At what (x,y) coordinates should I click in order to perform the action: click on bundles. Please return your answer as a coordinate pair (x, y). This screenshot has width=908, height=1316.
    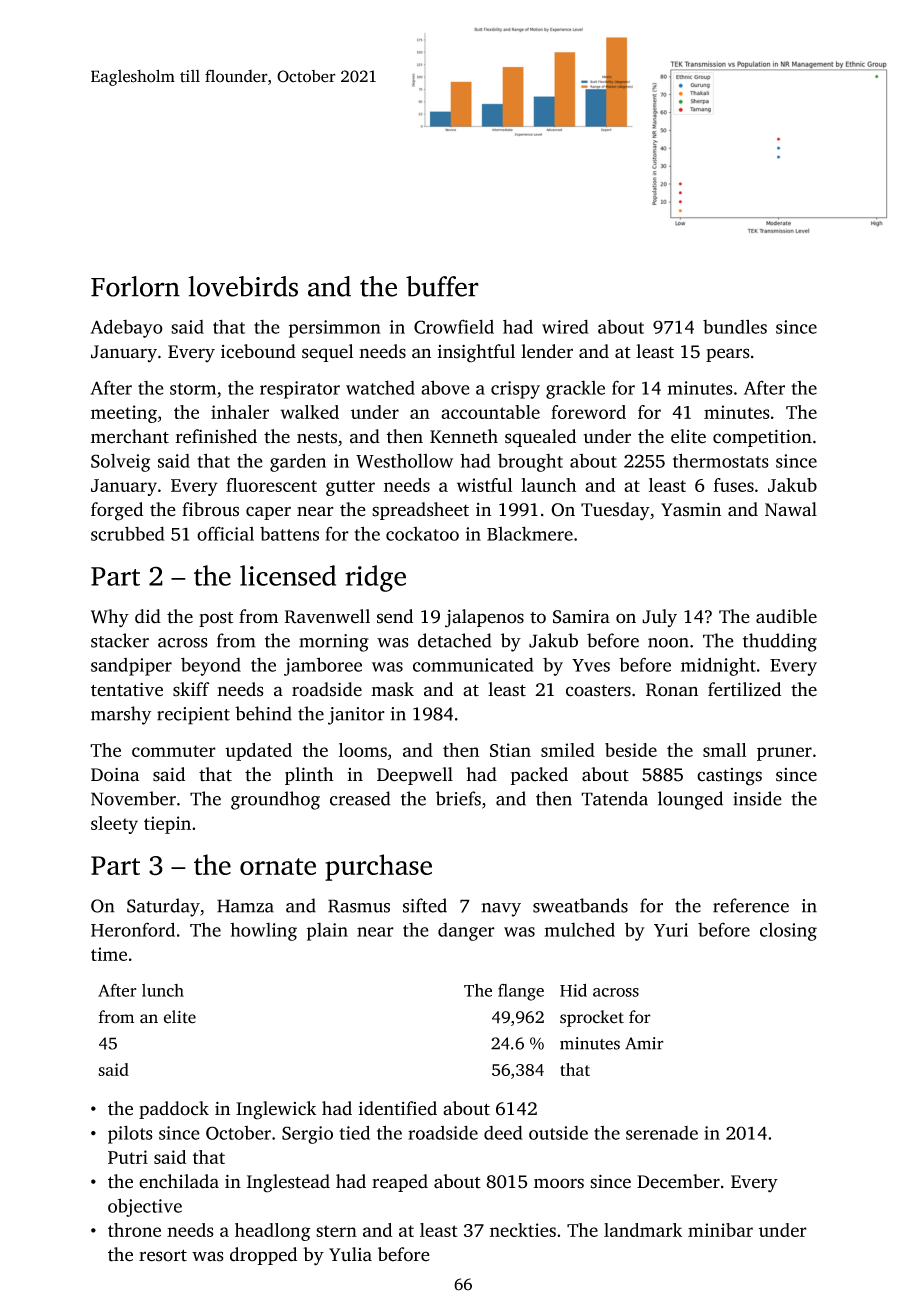
    Looking at the image, I should click on (735, 326).
